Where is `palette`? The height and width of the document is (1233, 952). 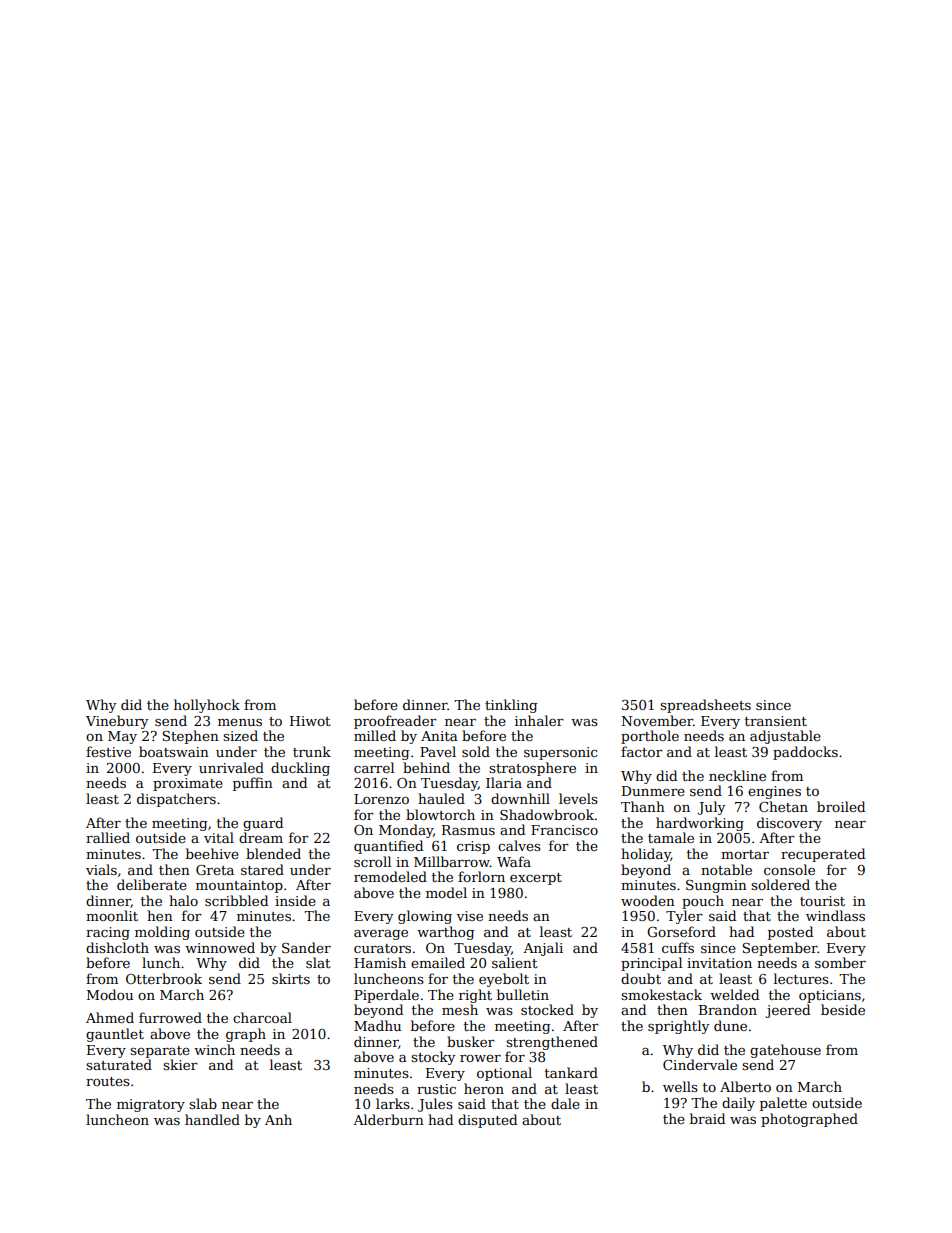 palette is located at coordinates (783, 1104).
